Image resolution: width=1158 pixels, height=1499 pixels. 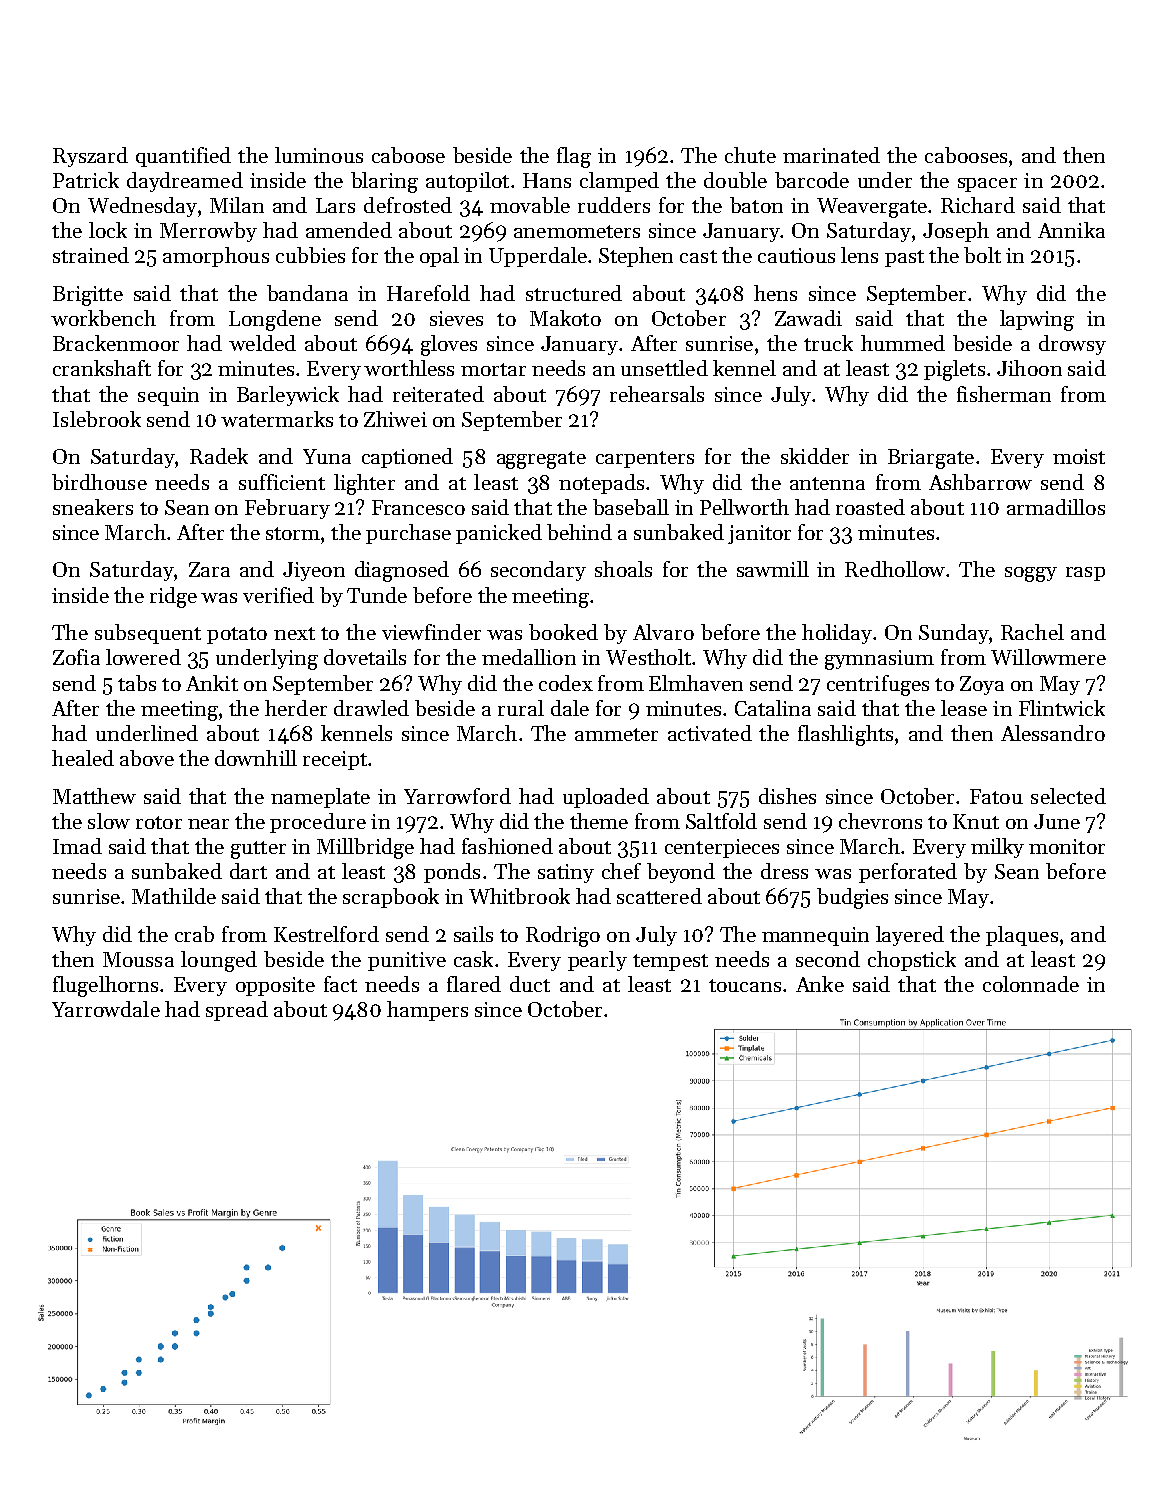 I want to click on Stephen, so click(x=636, y=257).
